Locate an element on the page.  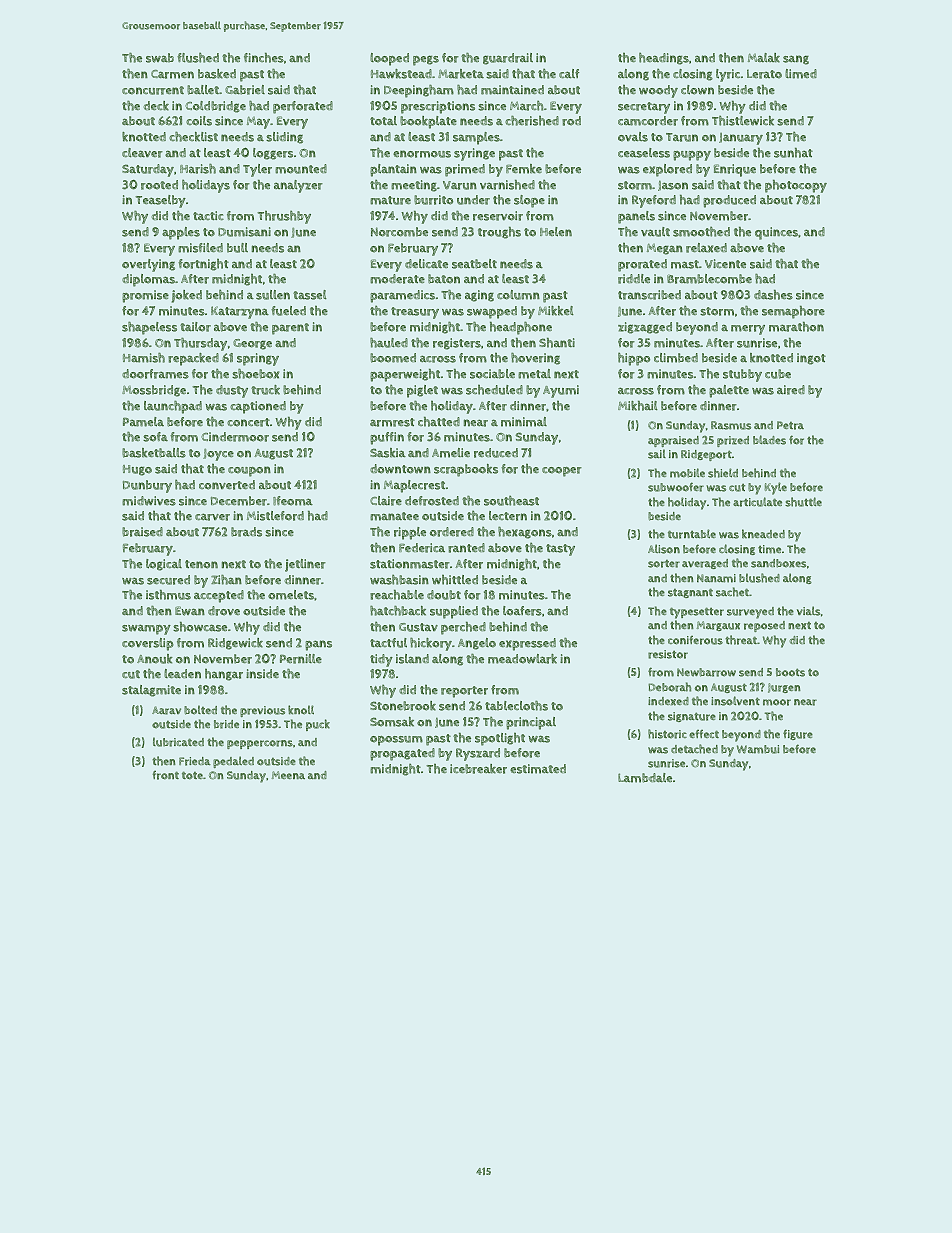
swampy is located at coordinates (146, 630).
